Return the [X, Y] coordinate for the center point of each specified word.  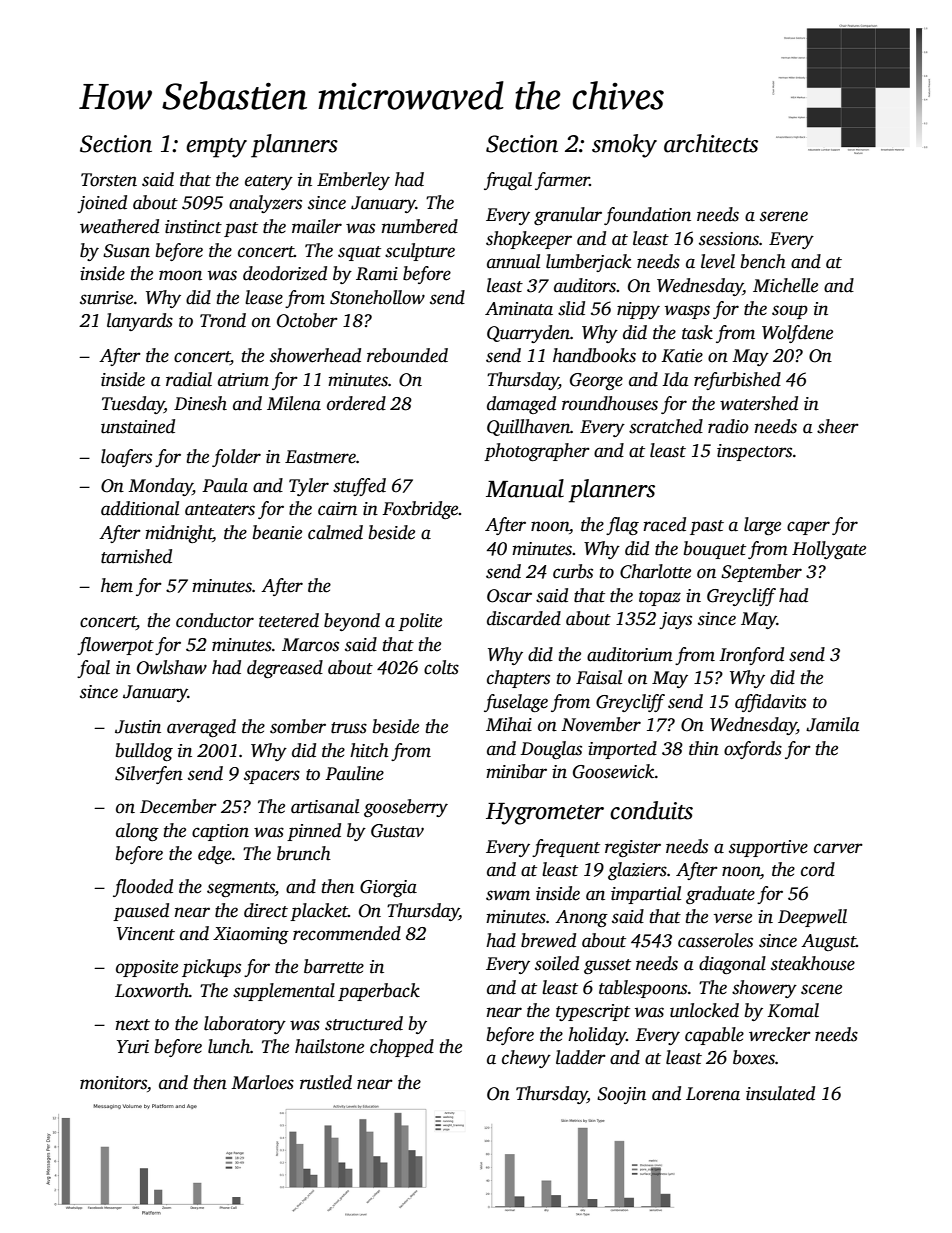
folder [236, 458]
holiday [597, 1036]
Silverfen [149, 775]
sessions [729, 239]
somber [298, 726]
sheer [838, 426]
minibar [516, 771]
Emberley [353, 181]
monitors [113, 1083]
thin [704, 748]
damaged [521, 405]
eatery [269, 182]
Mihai [509, 724]
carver [838, 848]
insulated [780, 1093]
